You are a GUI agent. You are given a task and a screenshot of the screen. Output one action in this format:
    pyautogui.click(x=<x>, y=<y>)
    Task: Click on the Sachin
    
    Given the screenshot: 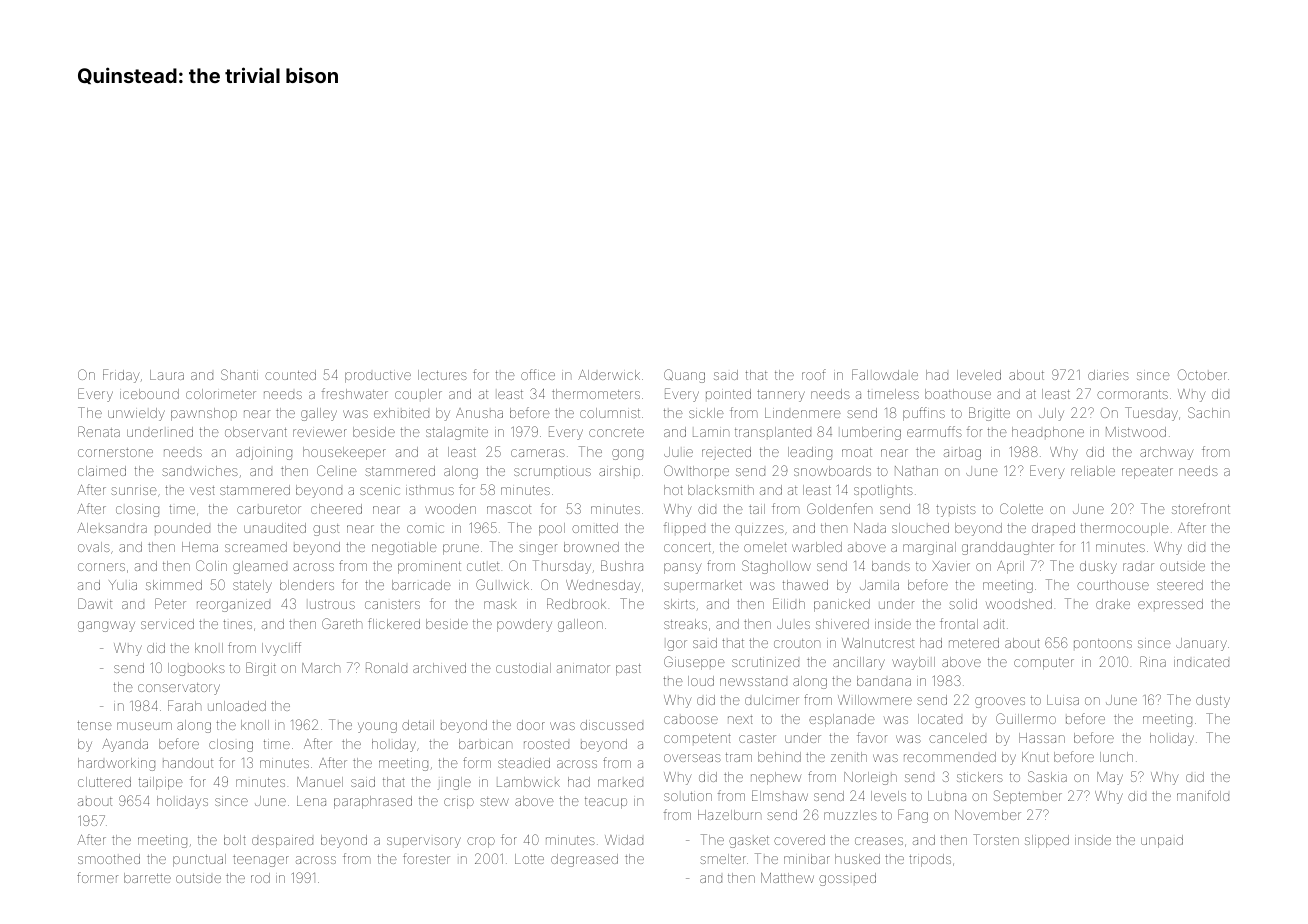 What is the action you would take?
    pyautogui.click(x=1208, y=412)
